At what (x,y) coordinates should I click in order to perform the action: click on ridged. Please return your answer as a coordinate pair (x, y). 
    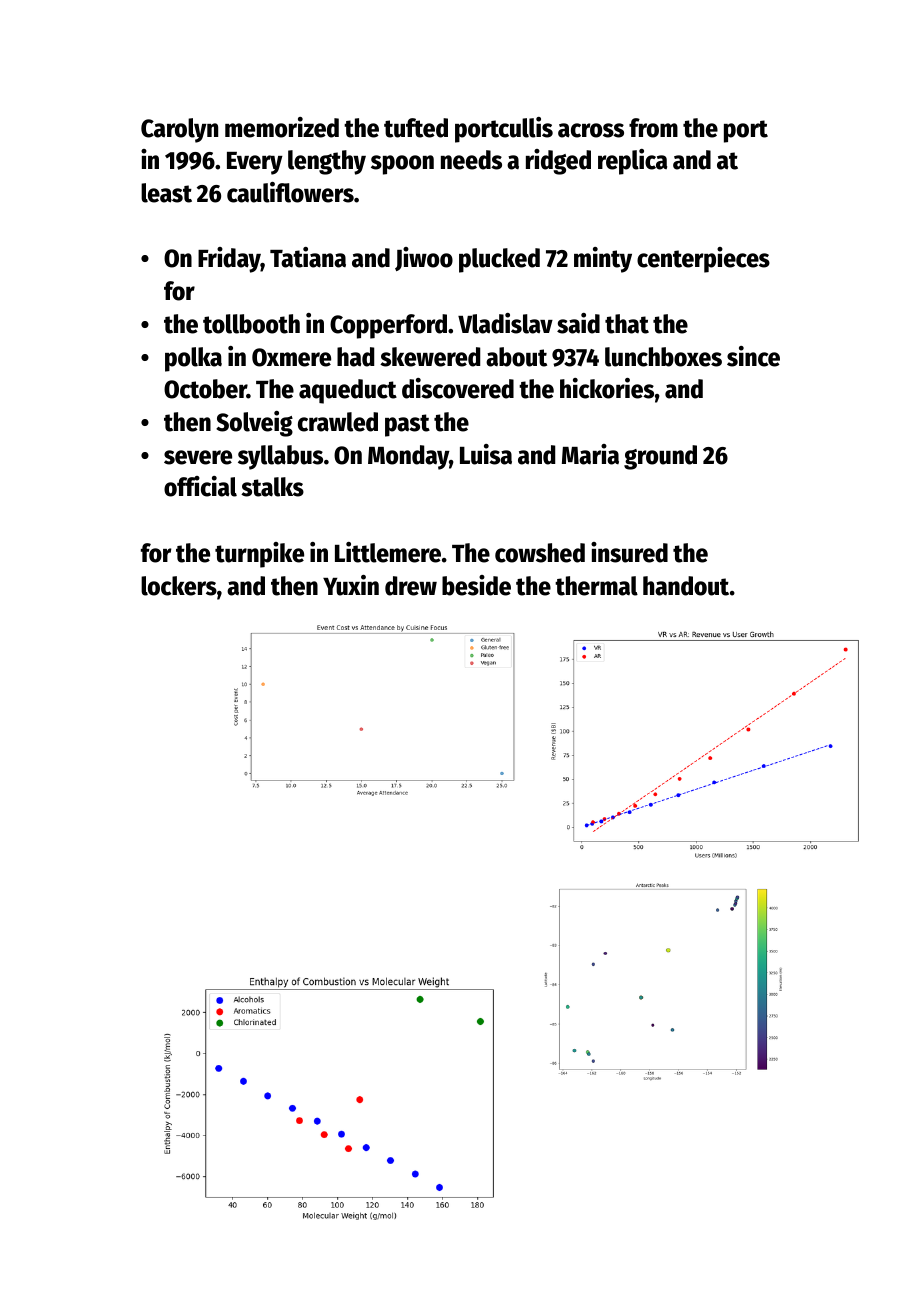
    Looking at the image, I should click on (558, 162).
